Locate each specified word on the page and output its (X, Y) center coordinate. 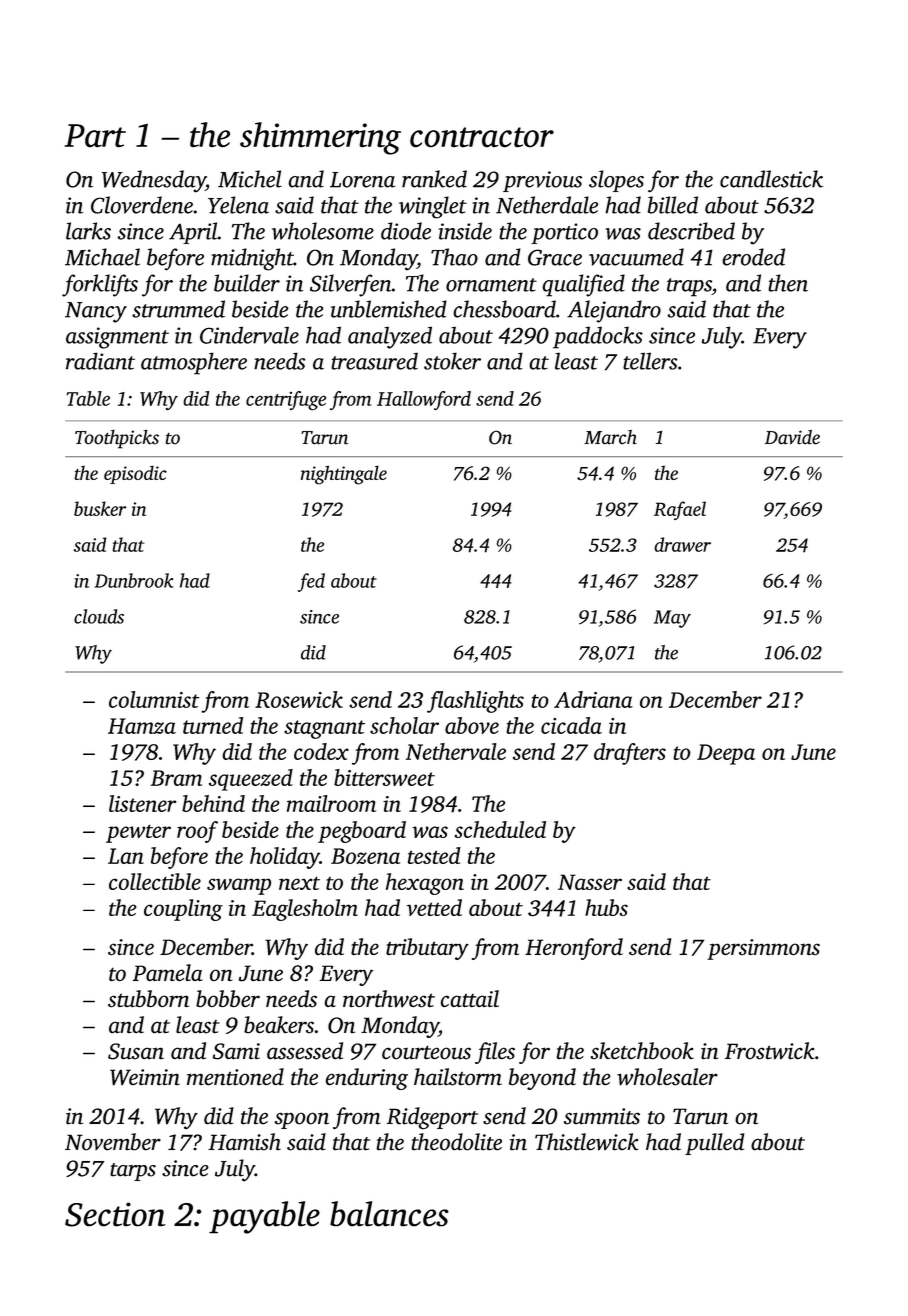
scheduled (500, 829)
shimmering (320, 138)
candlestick (771, 179)
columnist (154, 699)
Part (95, 136)
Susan (136, 1051)
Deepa (726, 754)
